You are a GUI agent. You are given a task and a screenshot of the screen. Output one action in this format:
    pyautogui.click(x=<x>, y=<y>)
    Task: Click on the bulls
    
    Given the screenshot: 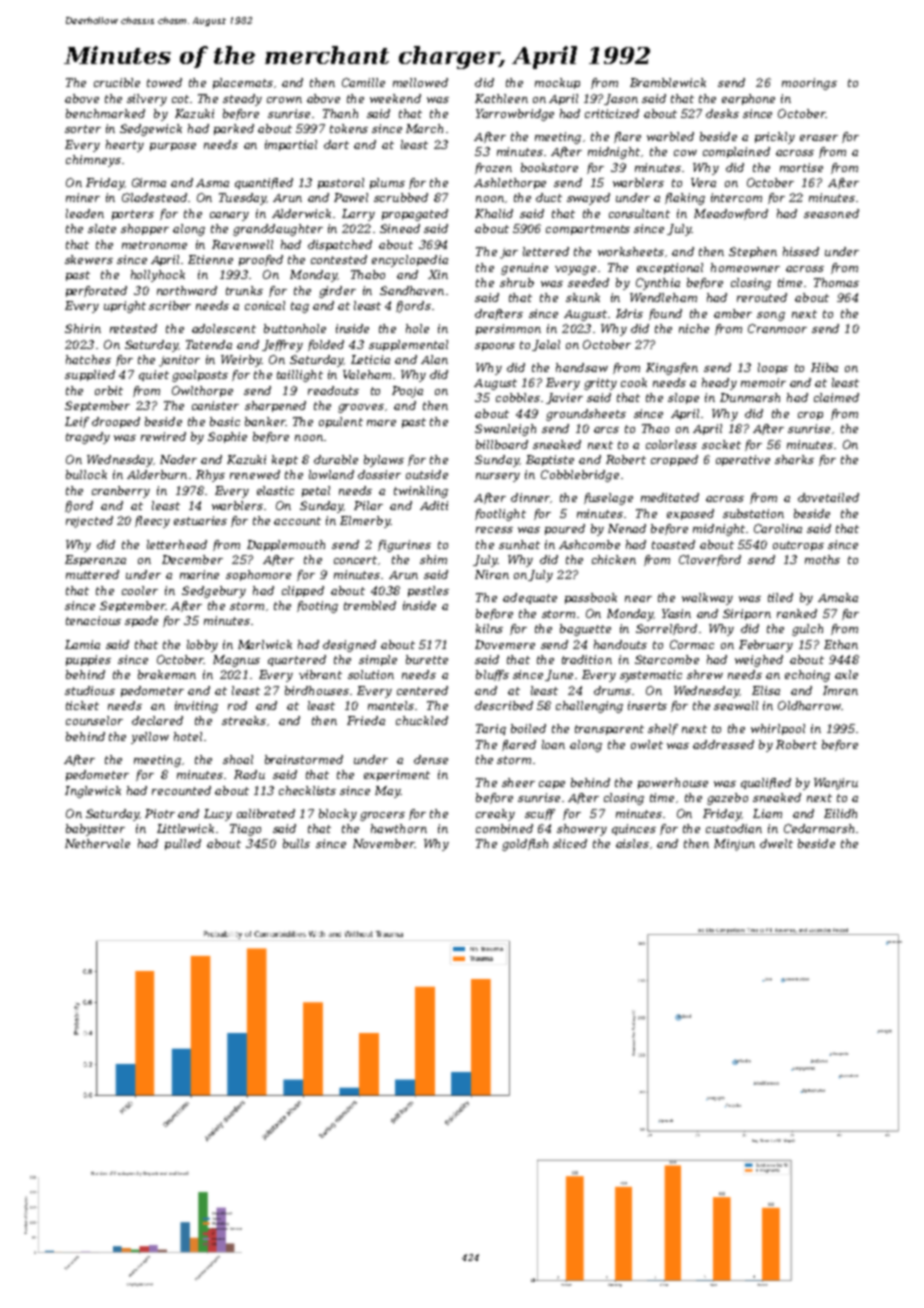 What is the action you would take?
    pyautogui.click(x=296, y=843)
